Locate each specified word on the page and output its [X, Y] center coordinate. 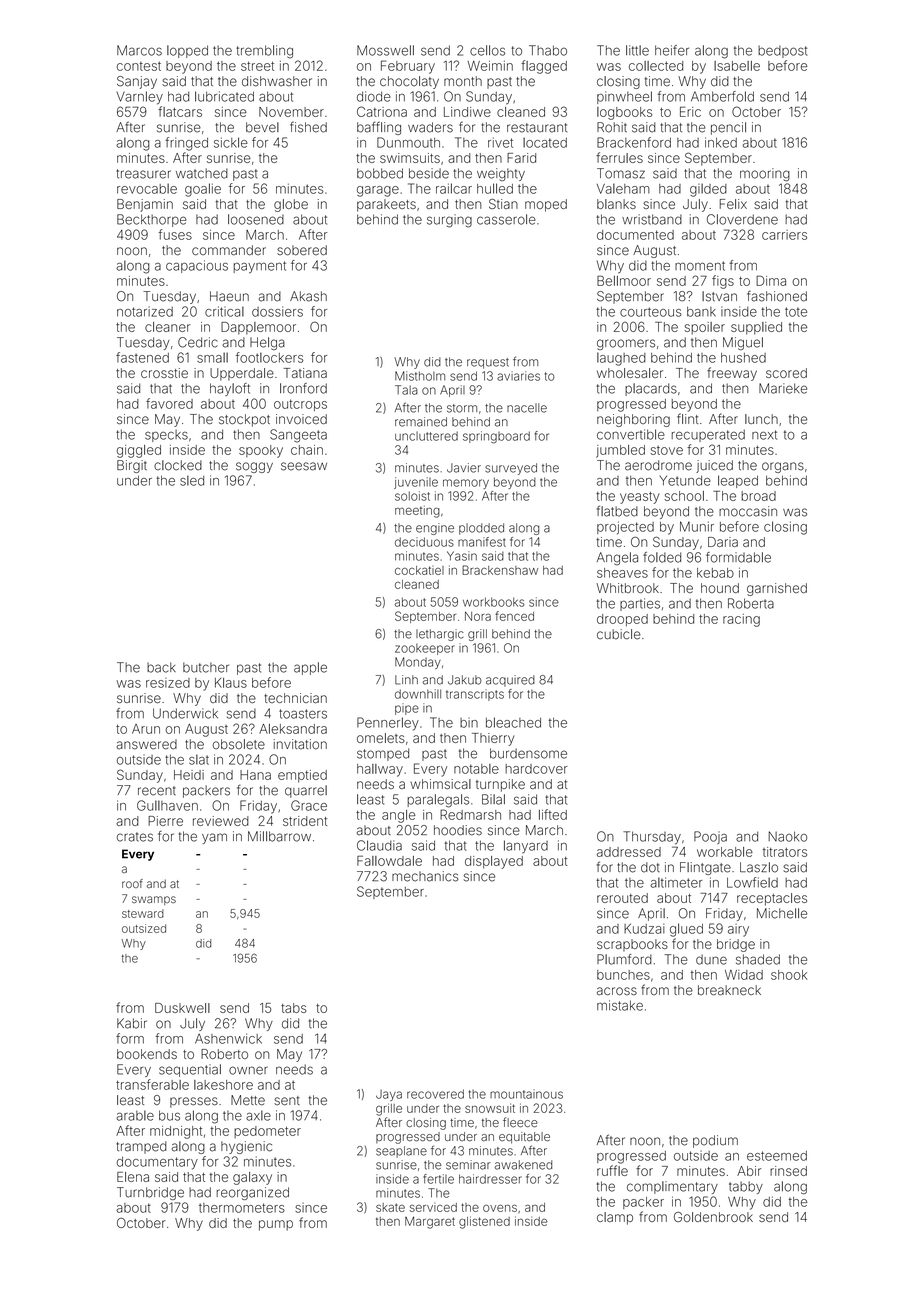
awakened [523, 1165]
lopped [187, 51]
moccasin [748, 511]
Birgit [132, 466]
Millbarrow [279, 836]
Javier [464, 468]
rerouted [622, 898]
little [637, 50]
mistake [620, 1005]
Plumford [624, 959]
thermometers [242, 1208]
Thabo [548, 50]
